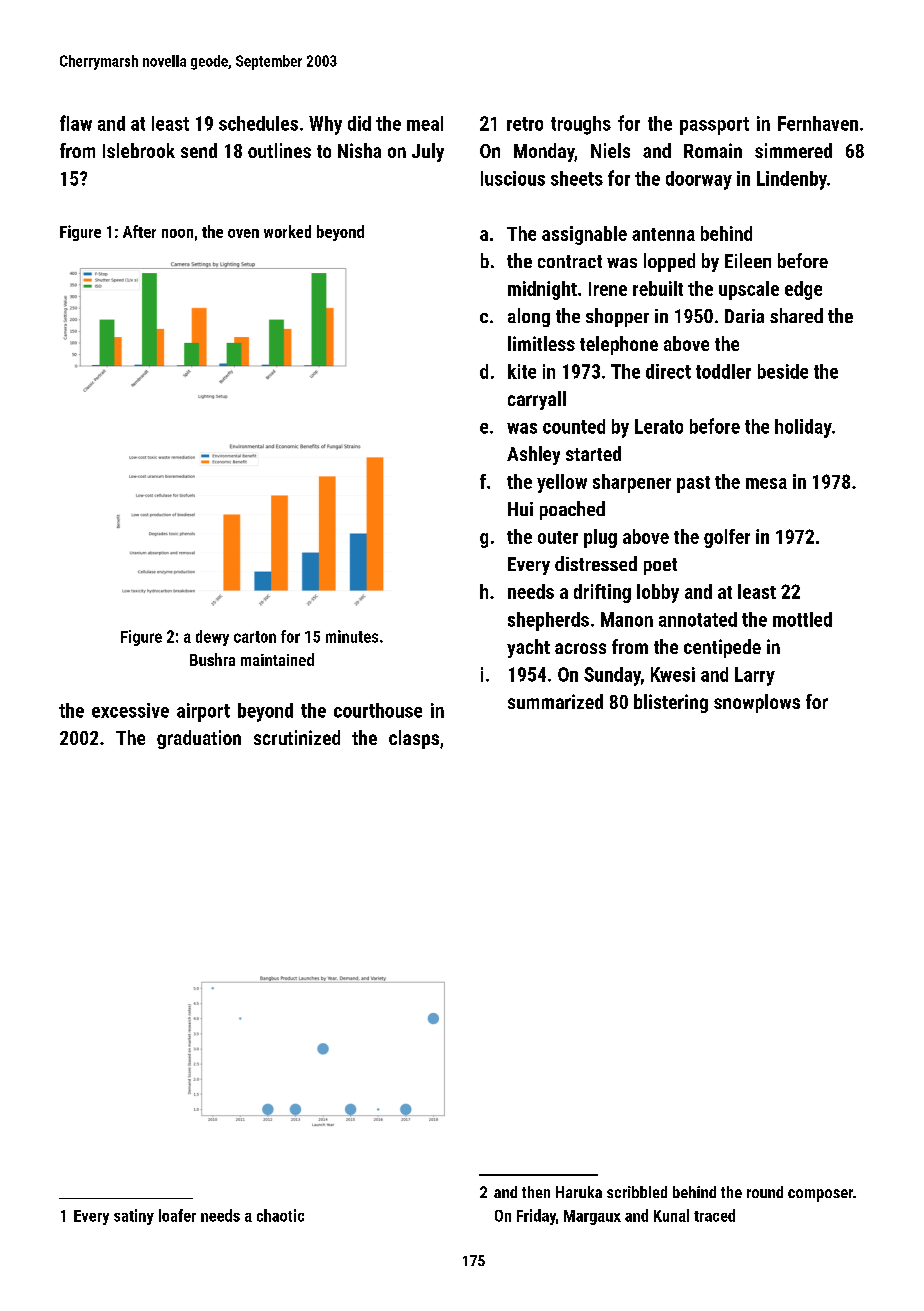  Describe the element at coordinates (139, 231) in the screenshot. I see `After` at that location.
